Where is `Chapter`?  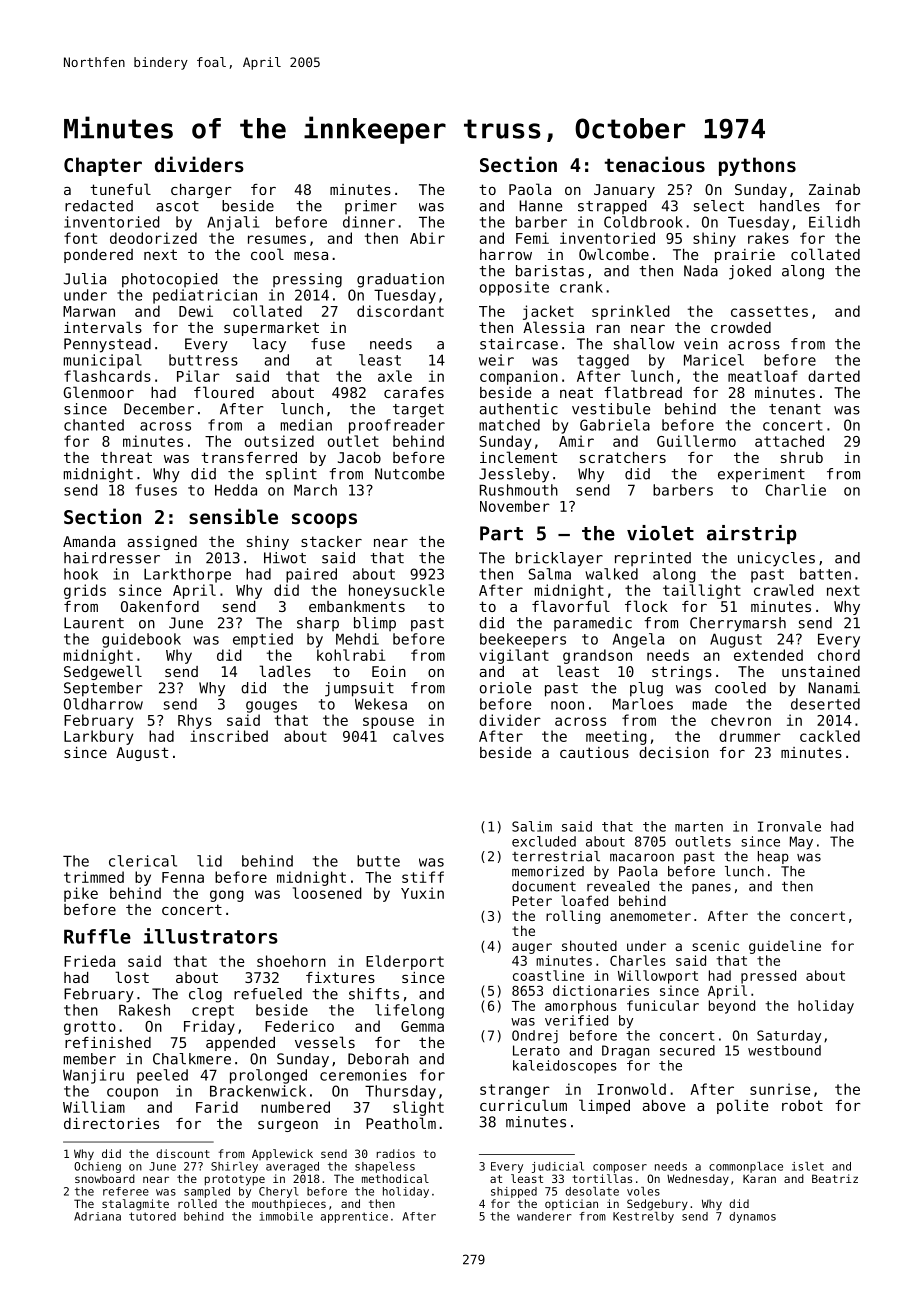
Chapter is located at coordinates (103, 166).
